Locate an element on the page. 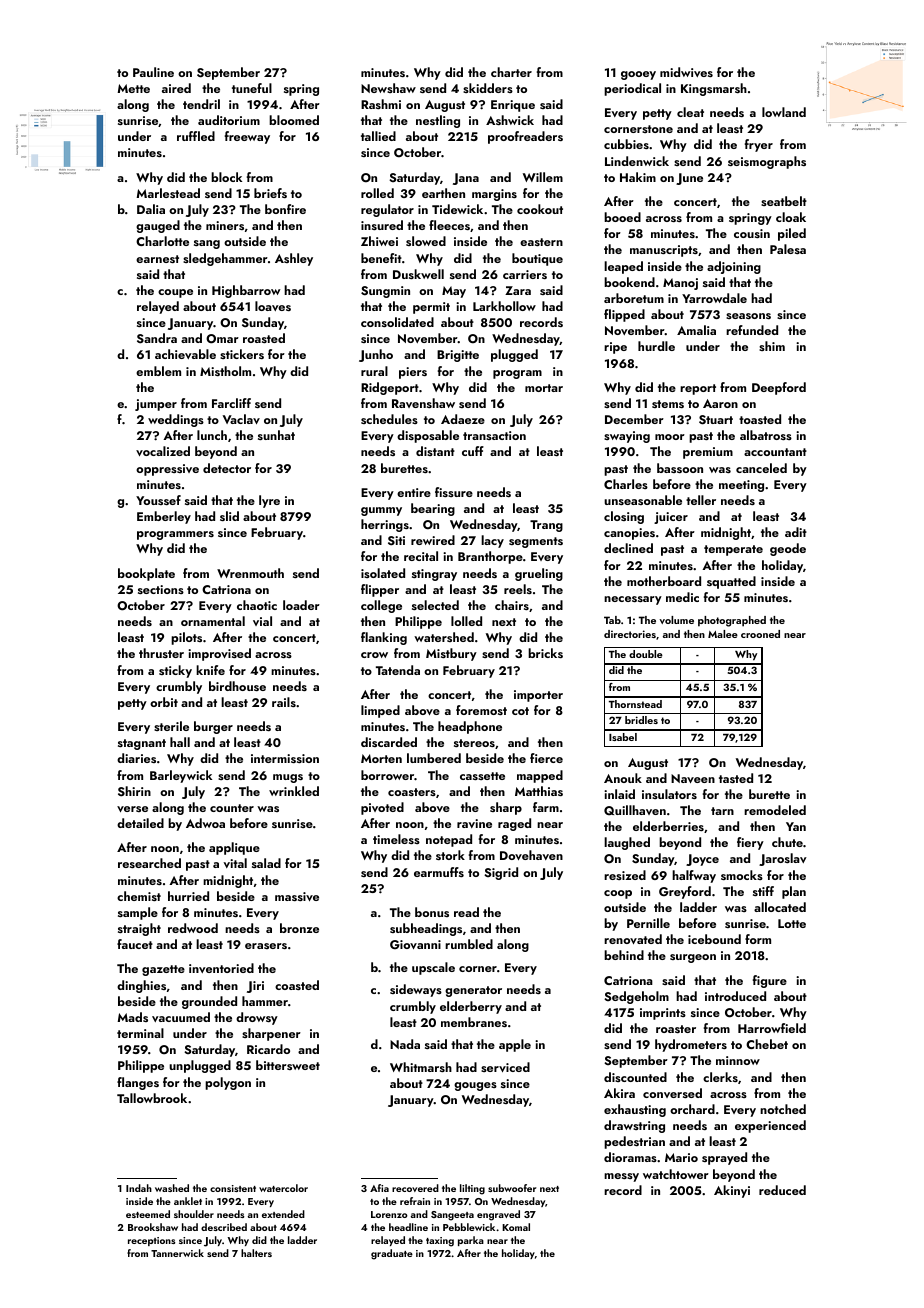 This document has height=1308, width=924. Akinyi is located at coordinates (732, 1191).
